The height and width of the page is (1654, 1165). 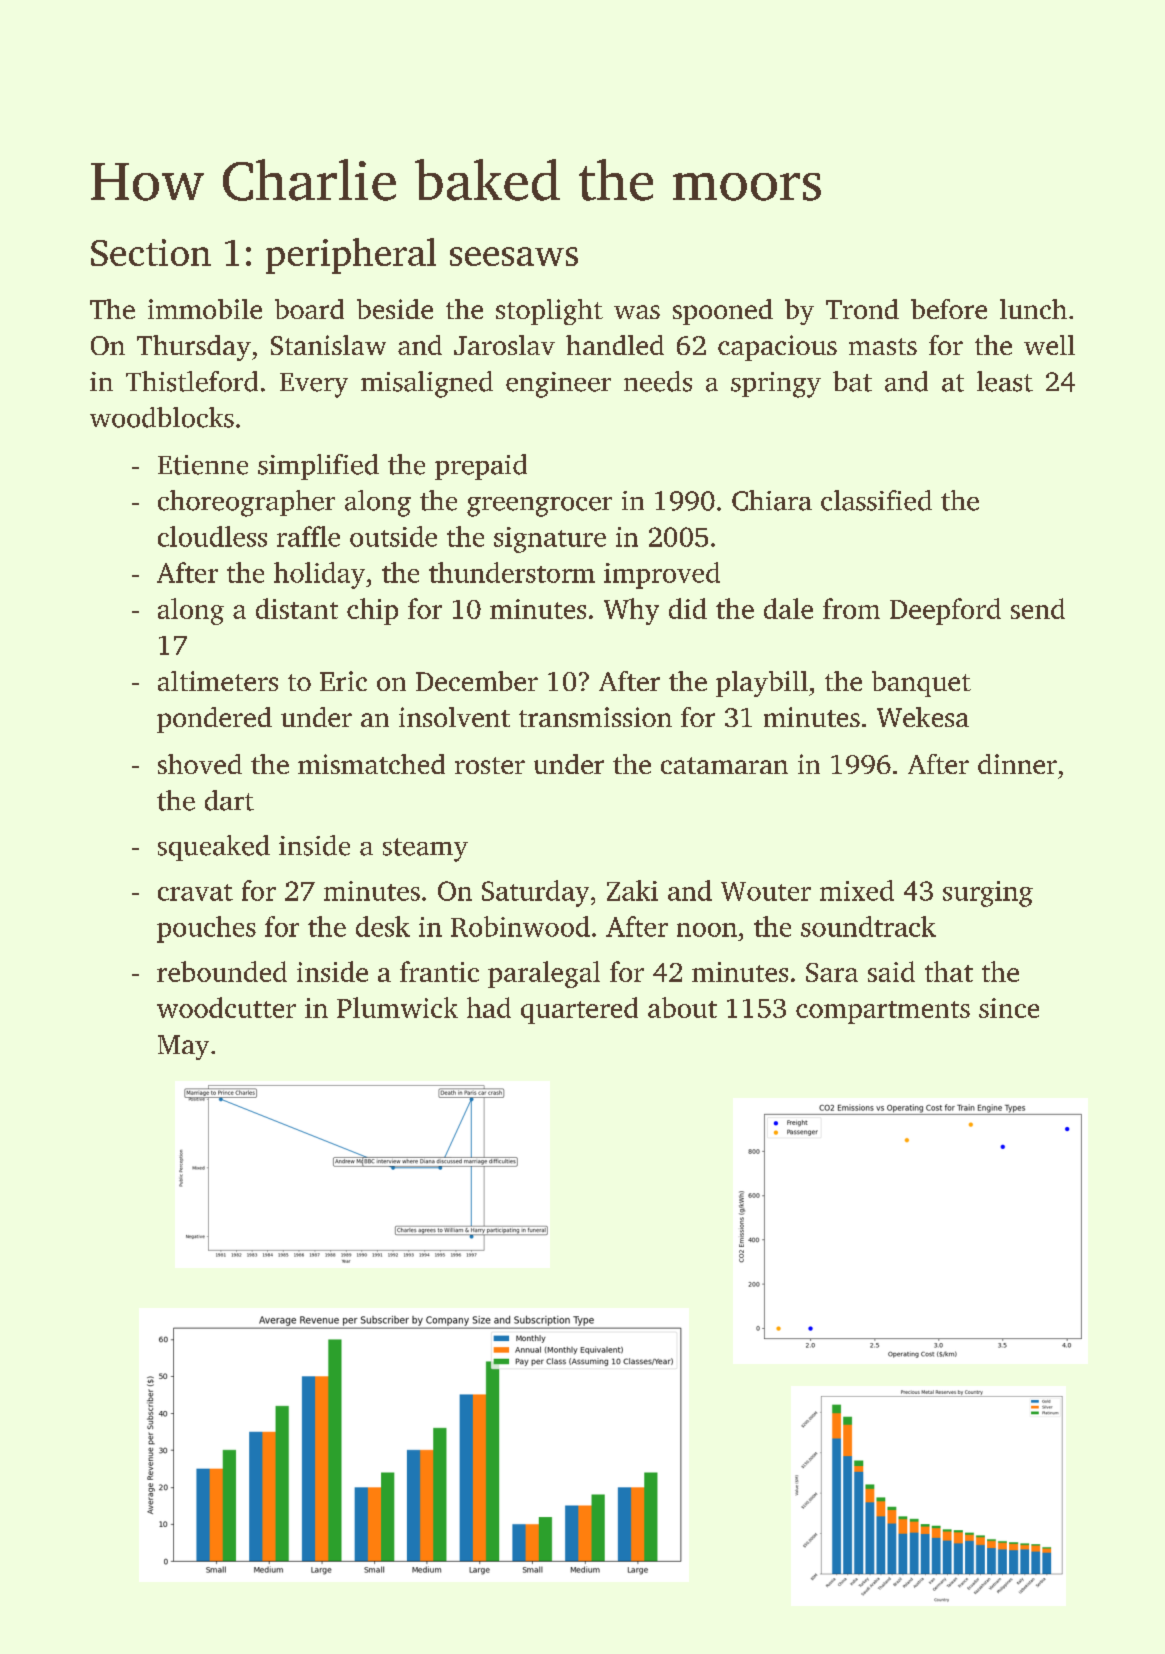 What do you see at coordinates (162, 417) in the page?
I see `woodblocks` at bounding box center [162, 417].
